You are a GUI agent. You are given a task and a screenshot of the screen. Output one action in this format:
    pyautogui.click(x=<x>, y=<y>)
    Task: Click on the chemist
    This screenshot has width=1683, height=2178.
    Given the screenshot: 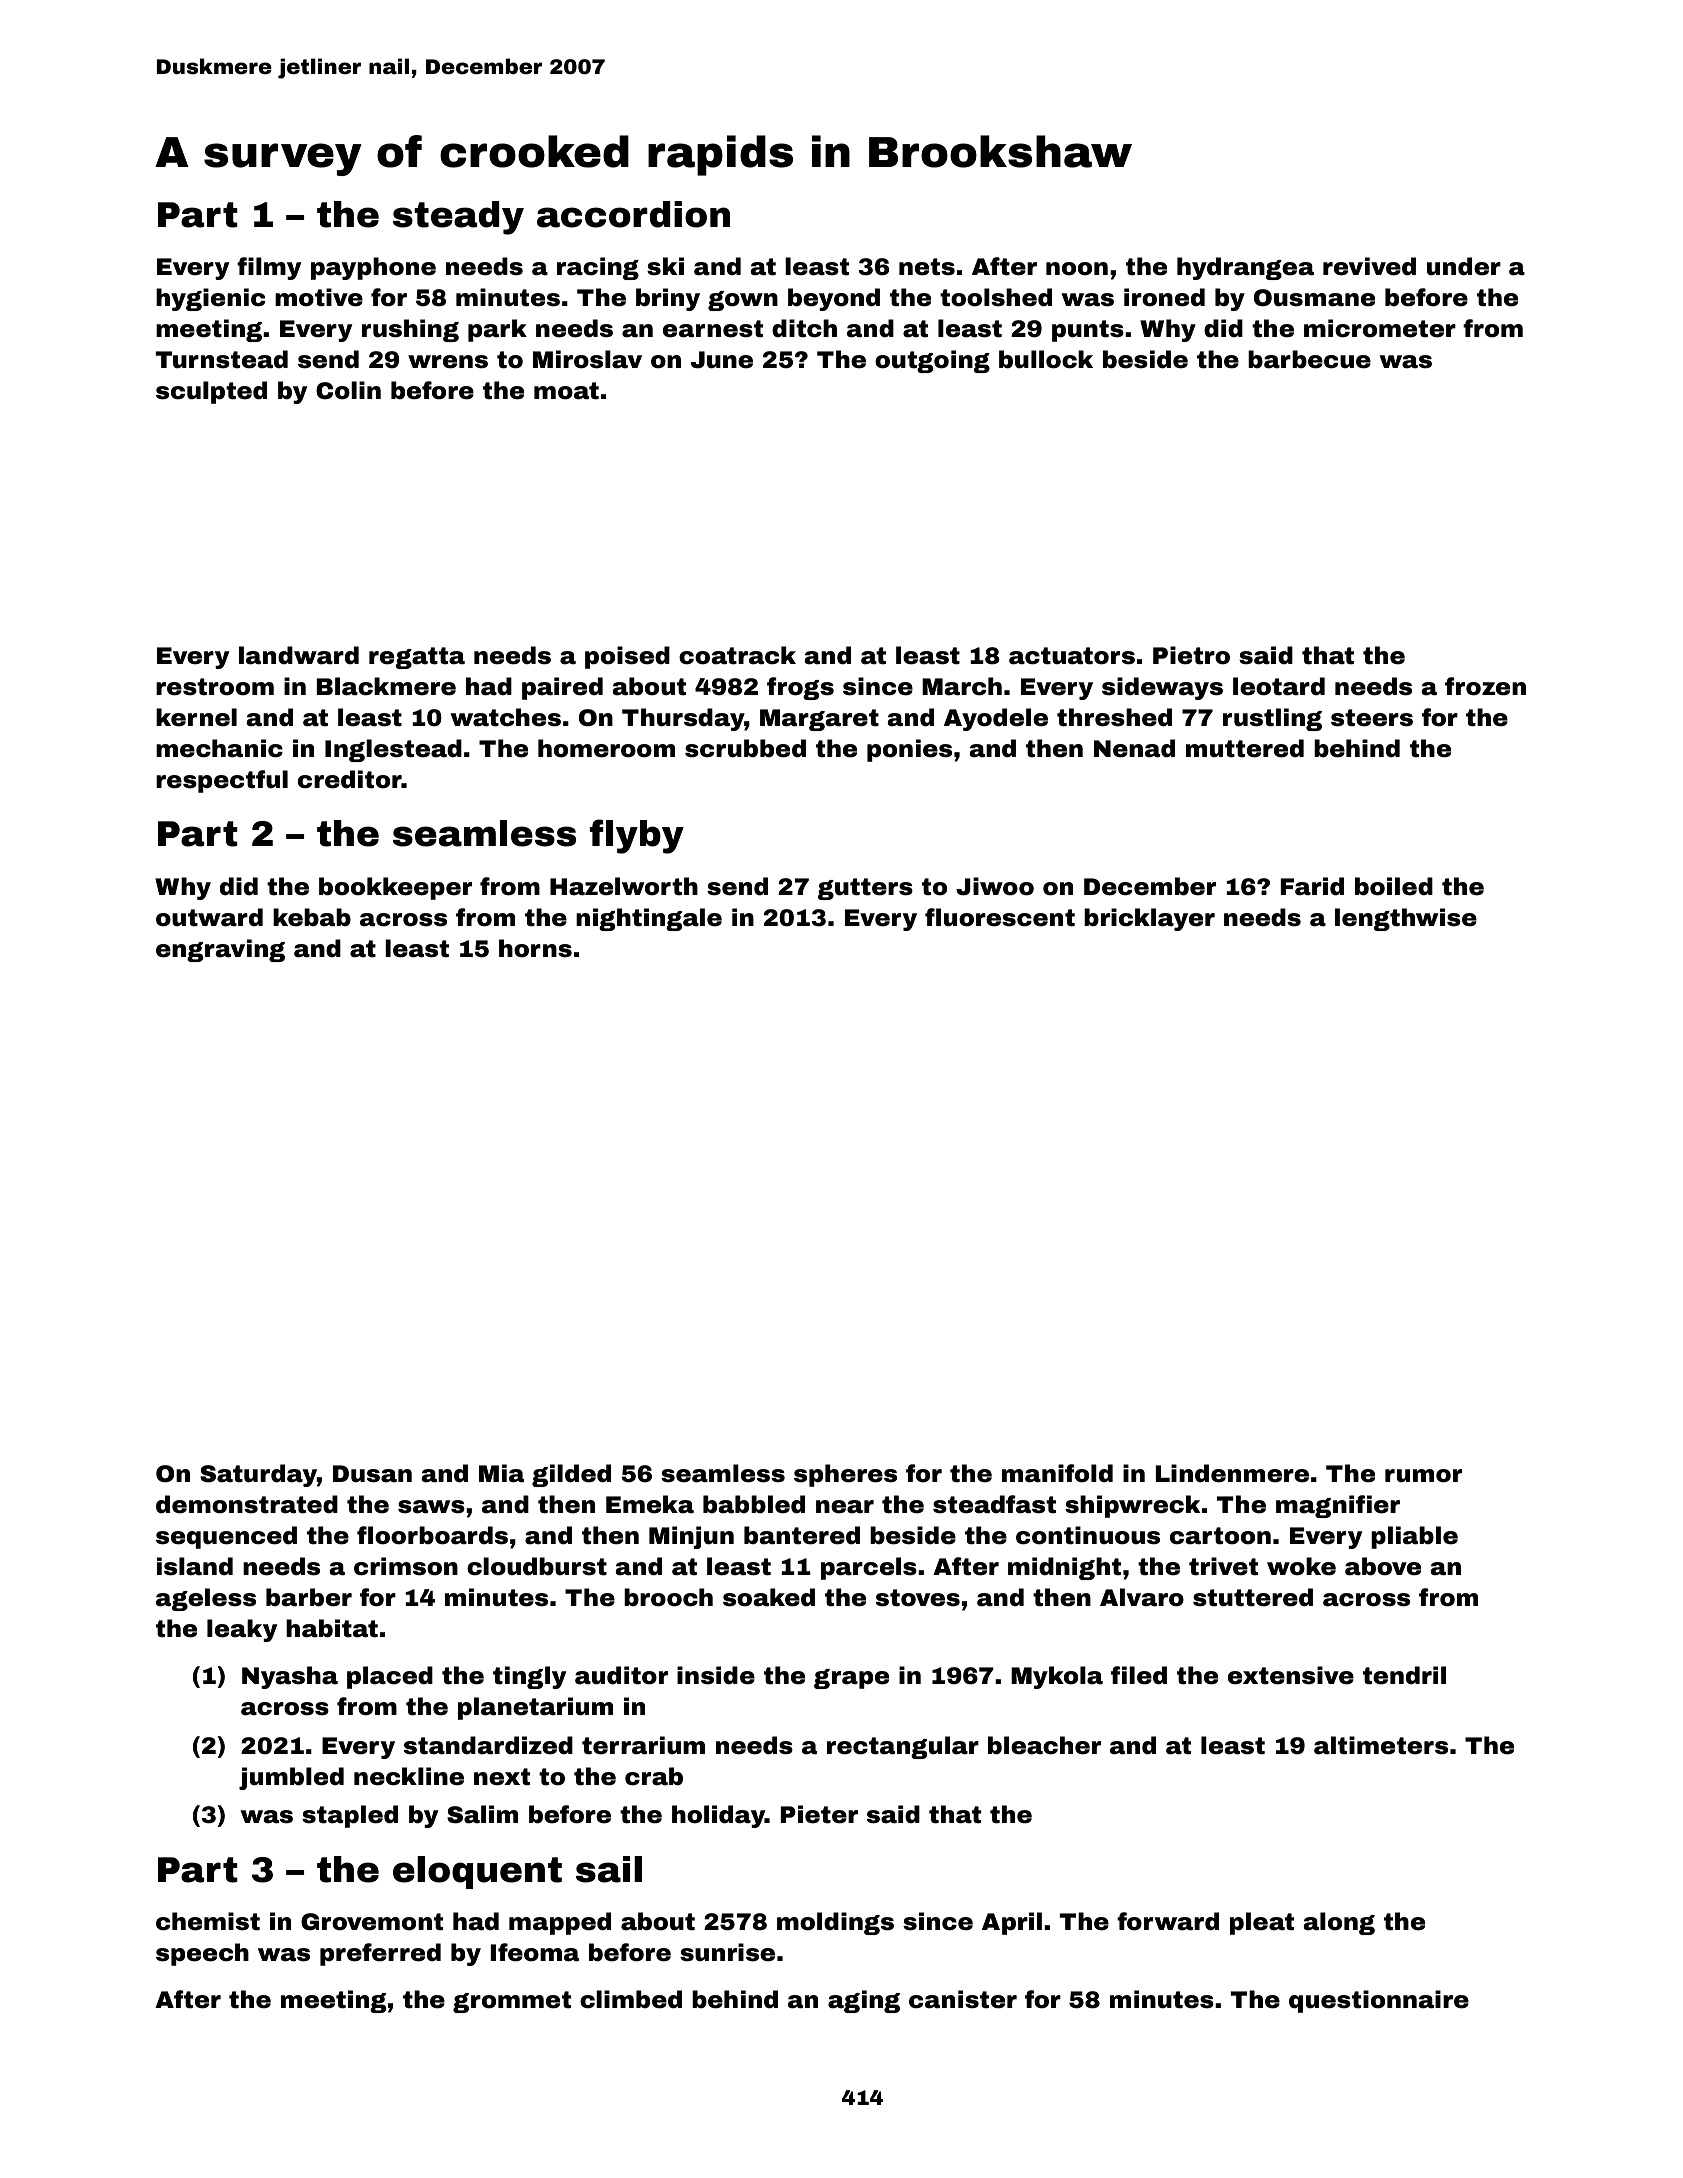 What is the action you would take?
    pyautogui.click(x=208, y=1921)
